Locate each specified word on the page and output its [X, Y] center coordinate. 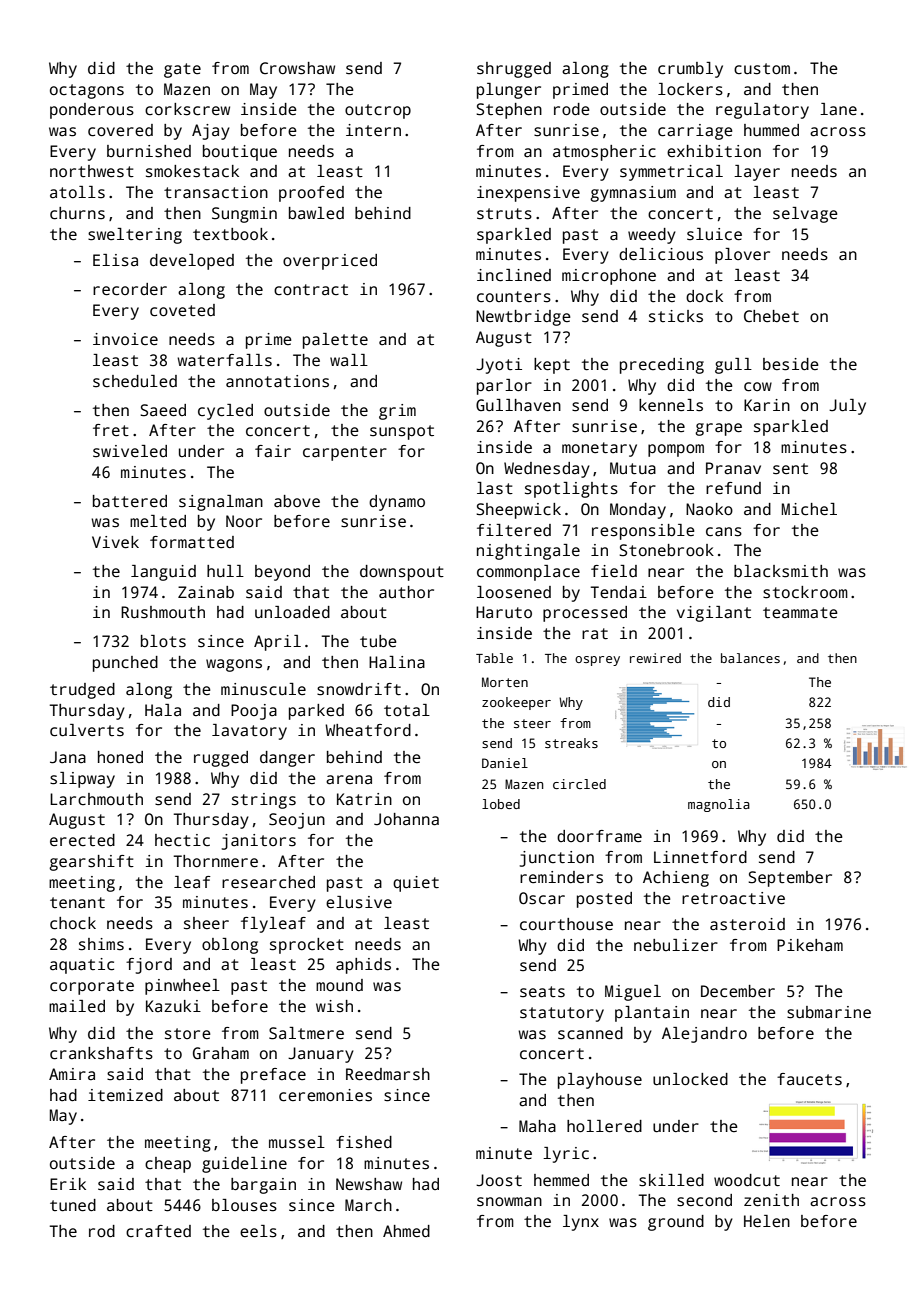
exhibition [714, 151]
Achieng [676, 879]
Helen [767, 1221]
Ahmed [406, 1231]
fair [273, 451]
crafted [158, 1231]
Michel [809, 509]
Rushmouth [163, 612]
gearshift [91, 863]
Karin [767, 405]
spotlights [571, 490]
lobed [501, 804]
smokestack [192, 171]
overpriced [330, 262]
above [297, 501]
